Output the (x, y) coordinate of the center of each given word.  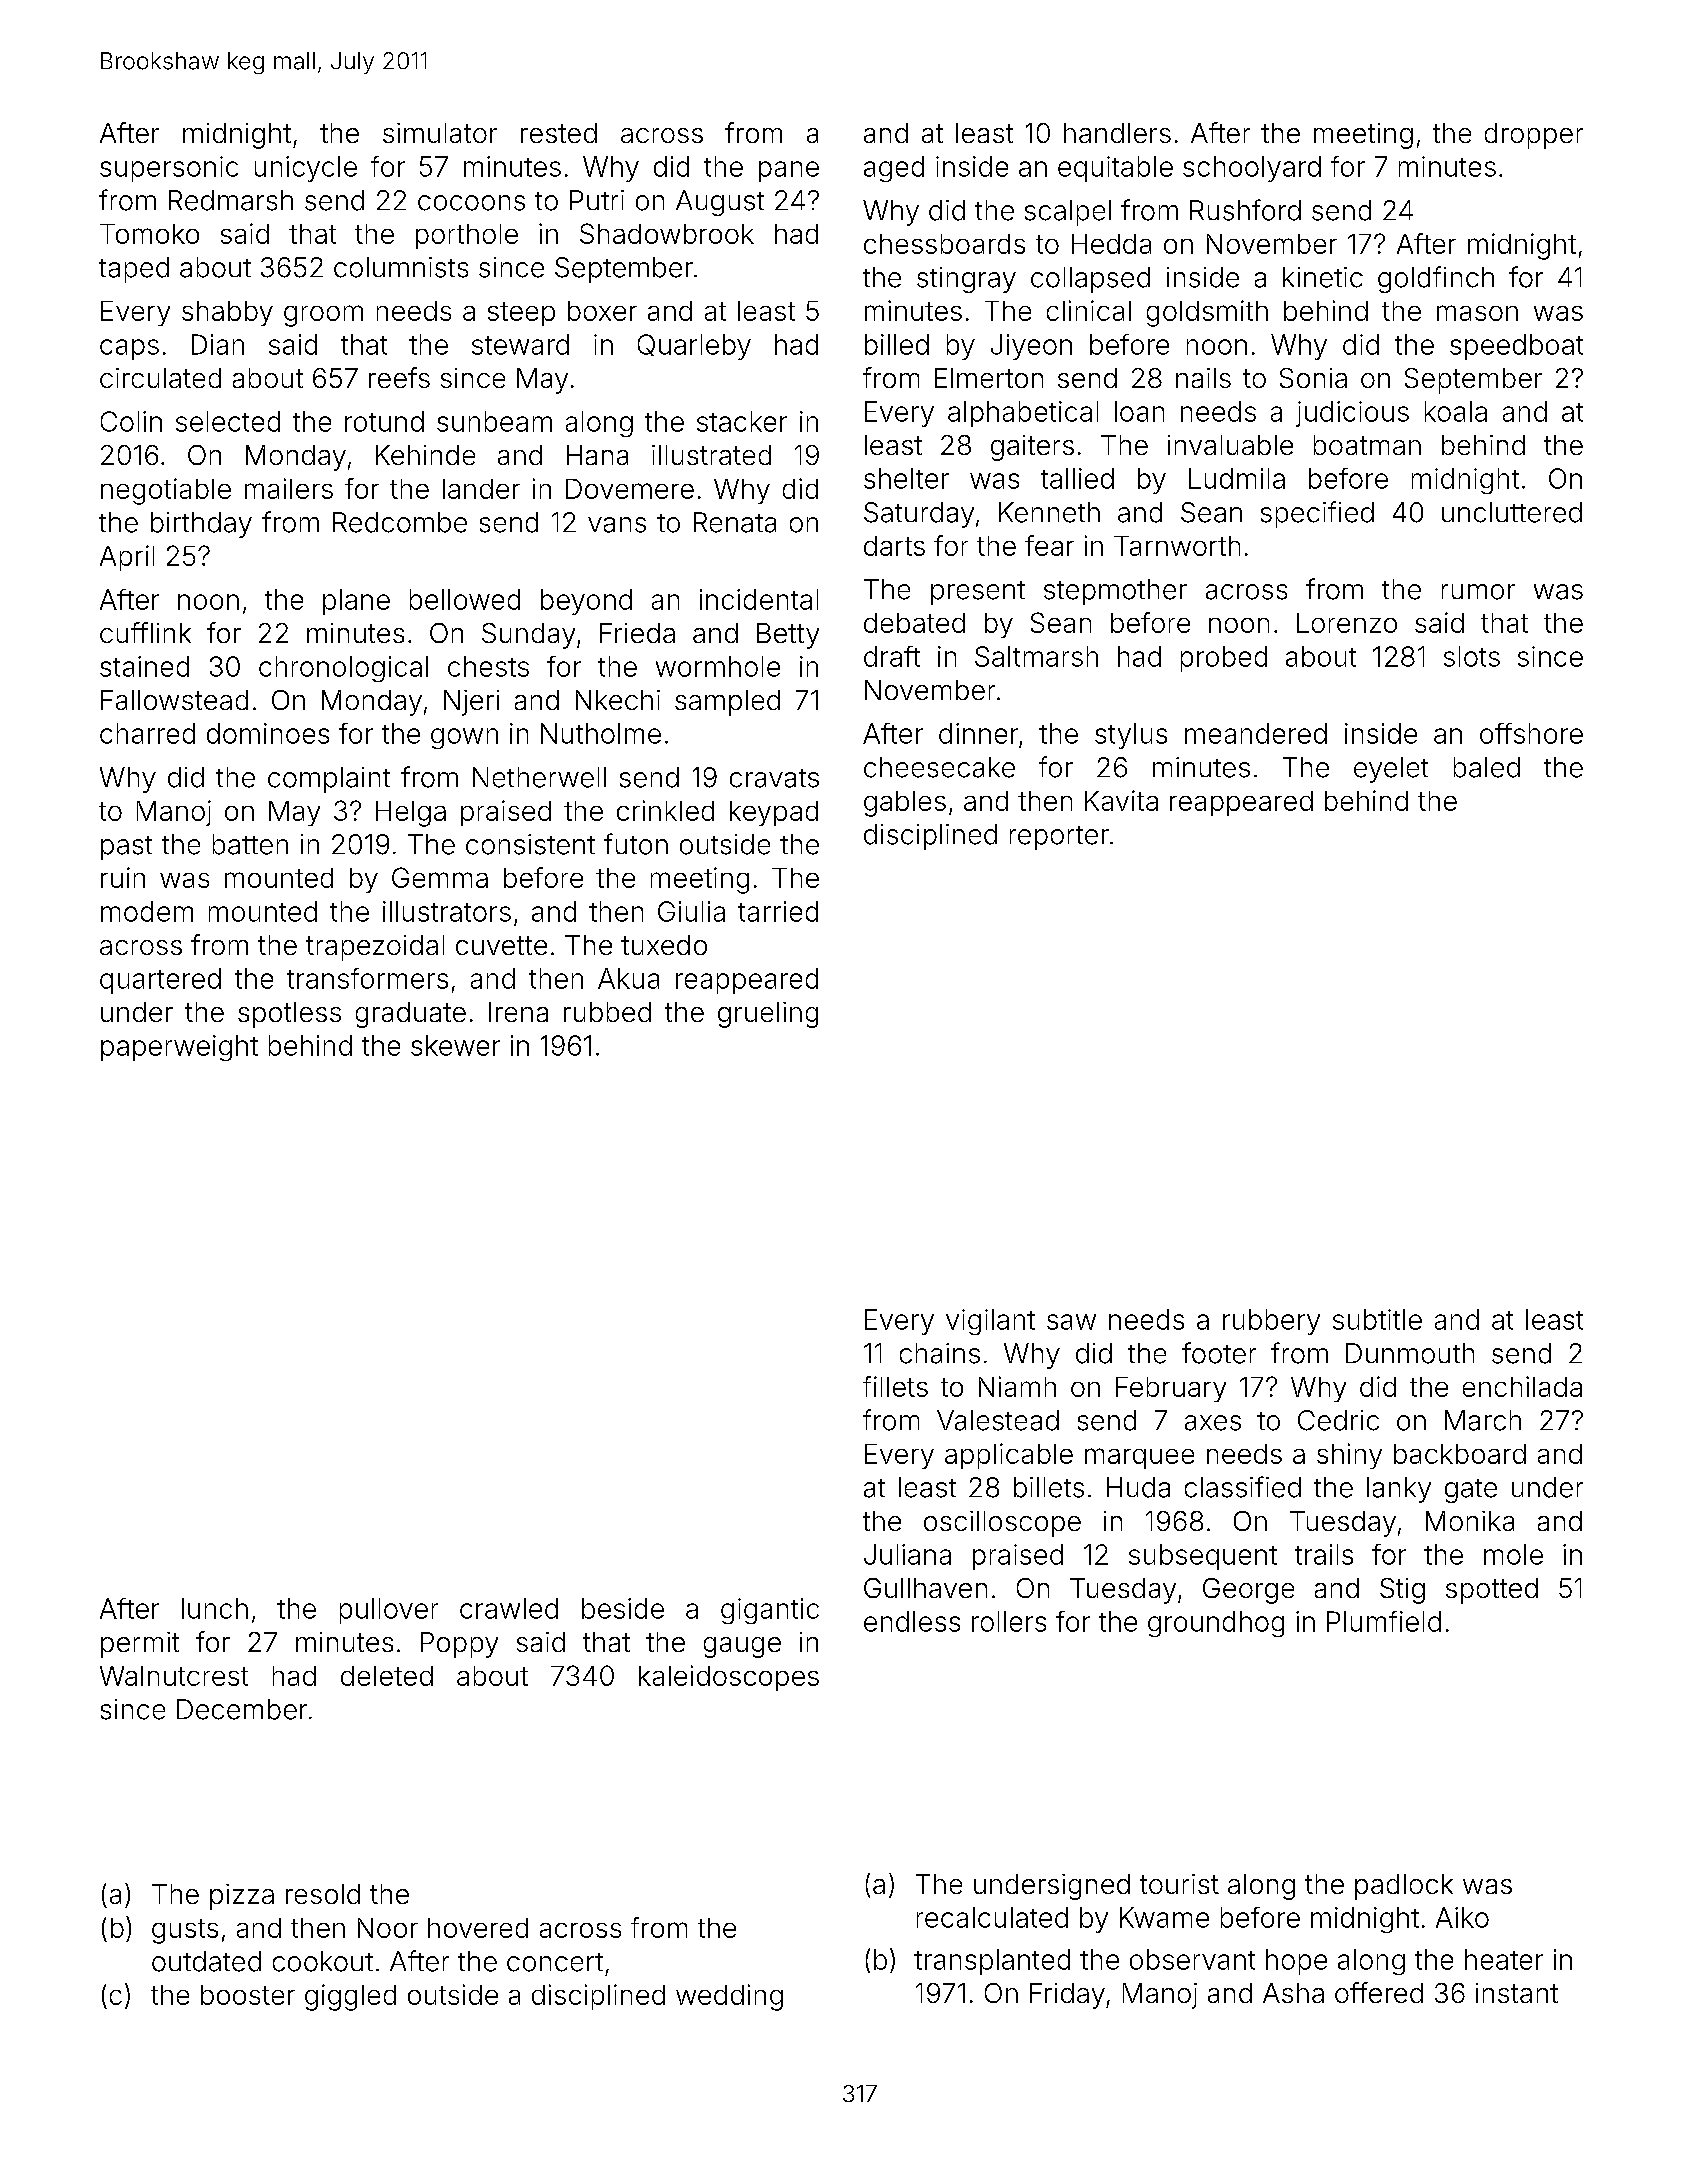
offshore (1531, 733)
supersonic (169, 169)
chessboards (944, 244)
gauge (742, 1647)
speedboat (1516, 347)
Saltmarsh (1036, 656)
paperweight (179, 1048)
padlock (1404, 1887)
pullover (389, 1611)
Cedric (1338, 1420)
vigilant (990, 1322)
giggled (350, 1997)
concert (555, 1962)
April (127, 558)
